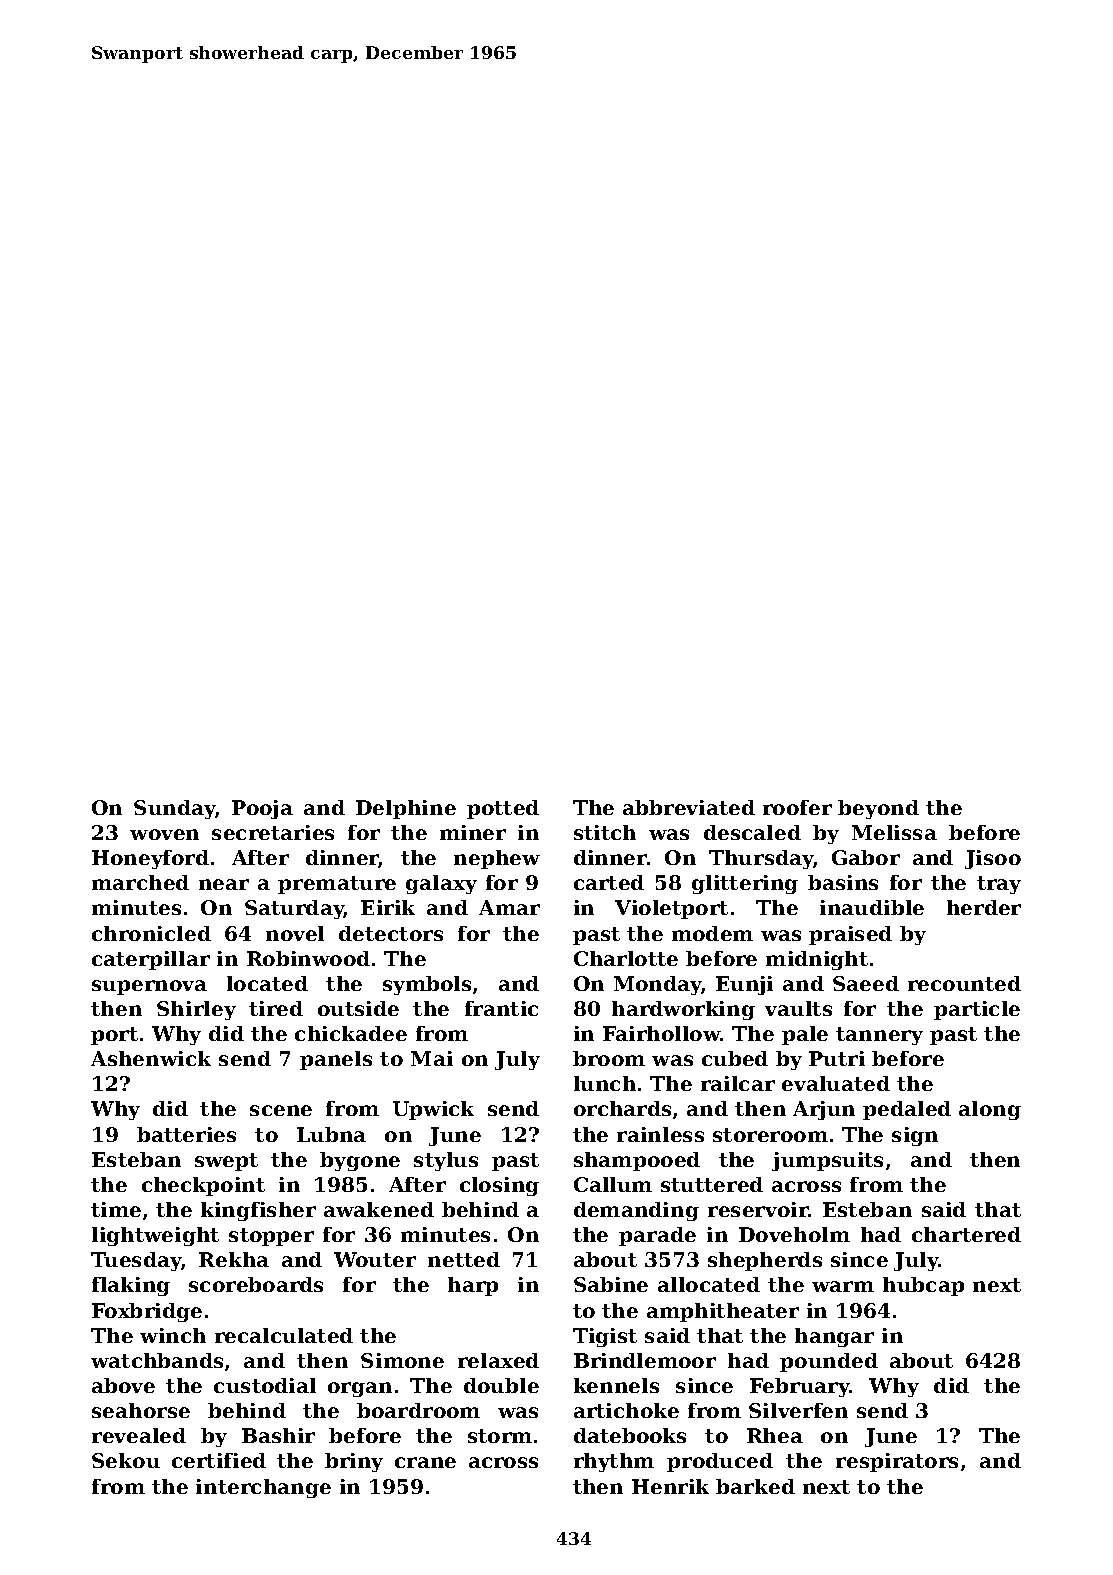  What do you see at coordinates (147, 1312) in the screenshot?
I see `Foxbridge` at bounding box center [147, 1312].
